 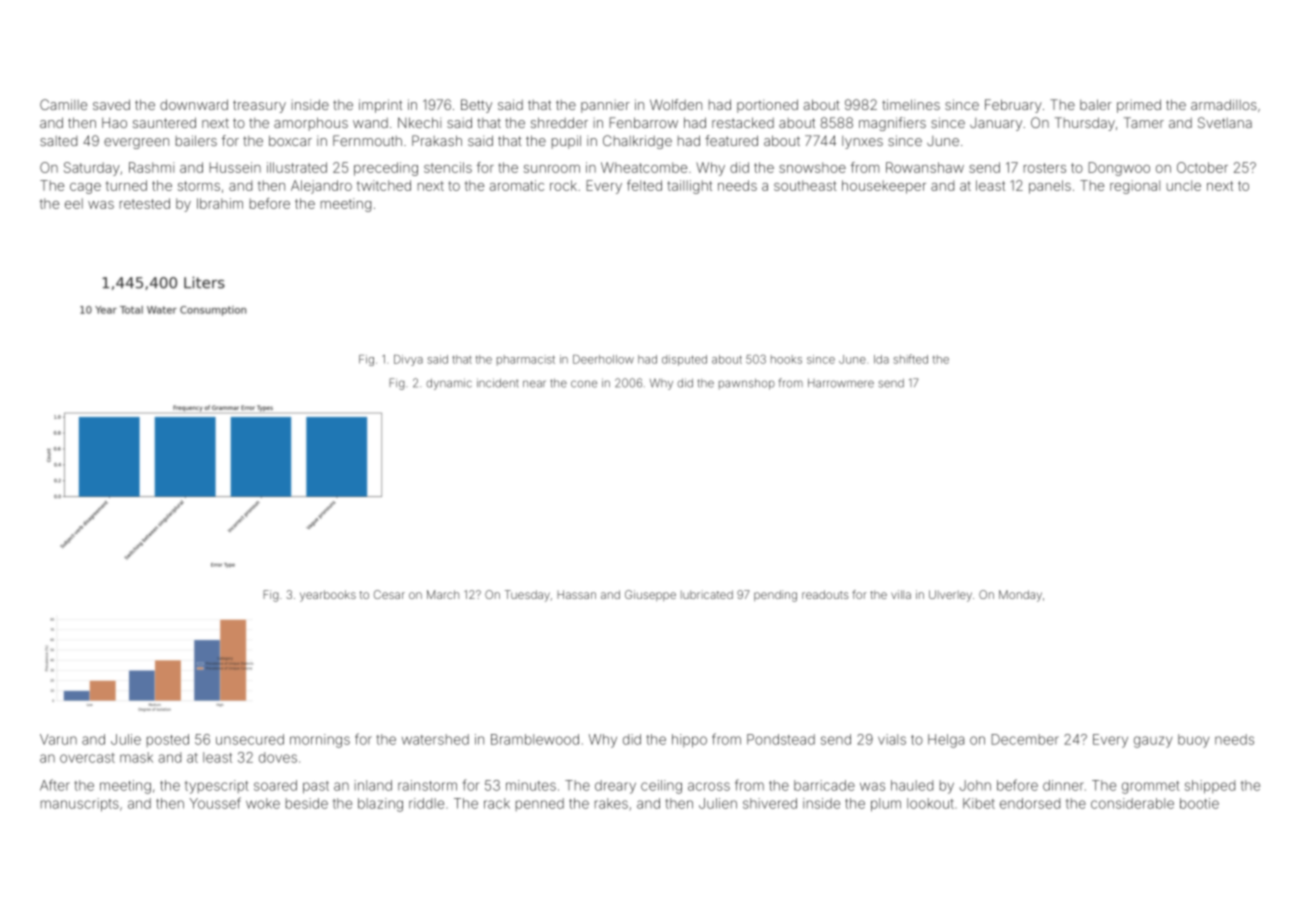 What do you see at coordinates (535, 739) in the screenshot?
I see `Bramblewood` at bounding box center [535, 739].
